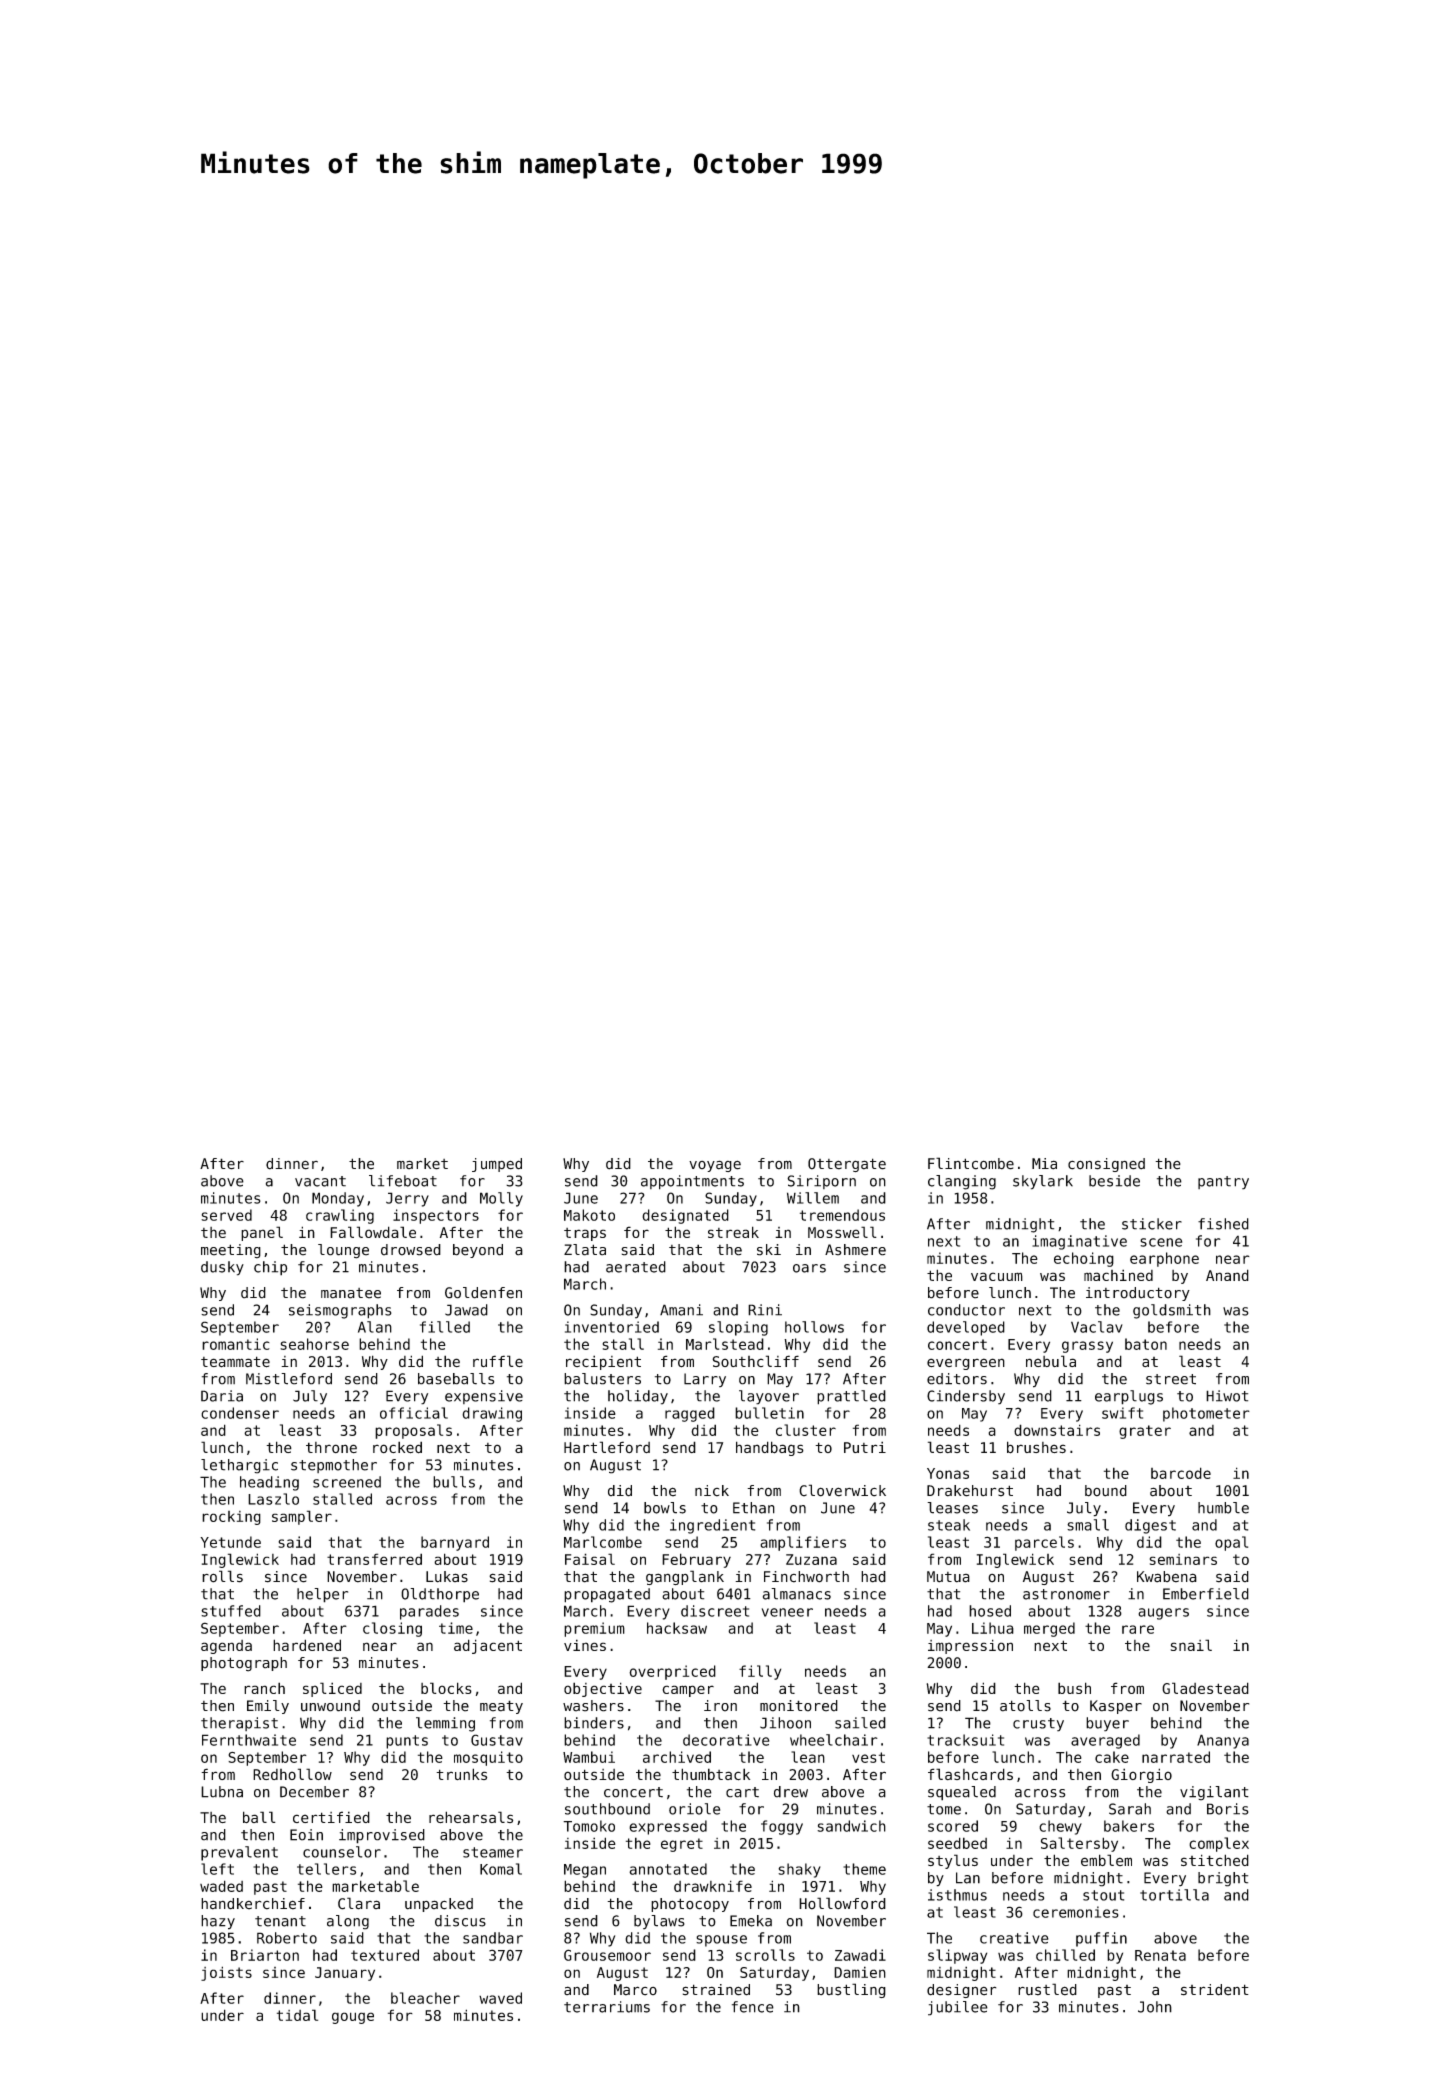 Image resolution: width=1450 pixels, height=2100 pixels. I want to click on humble, so click(1223, 1508).
